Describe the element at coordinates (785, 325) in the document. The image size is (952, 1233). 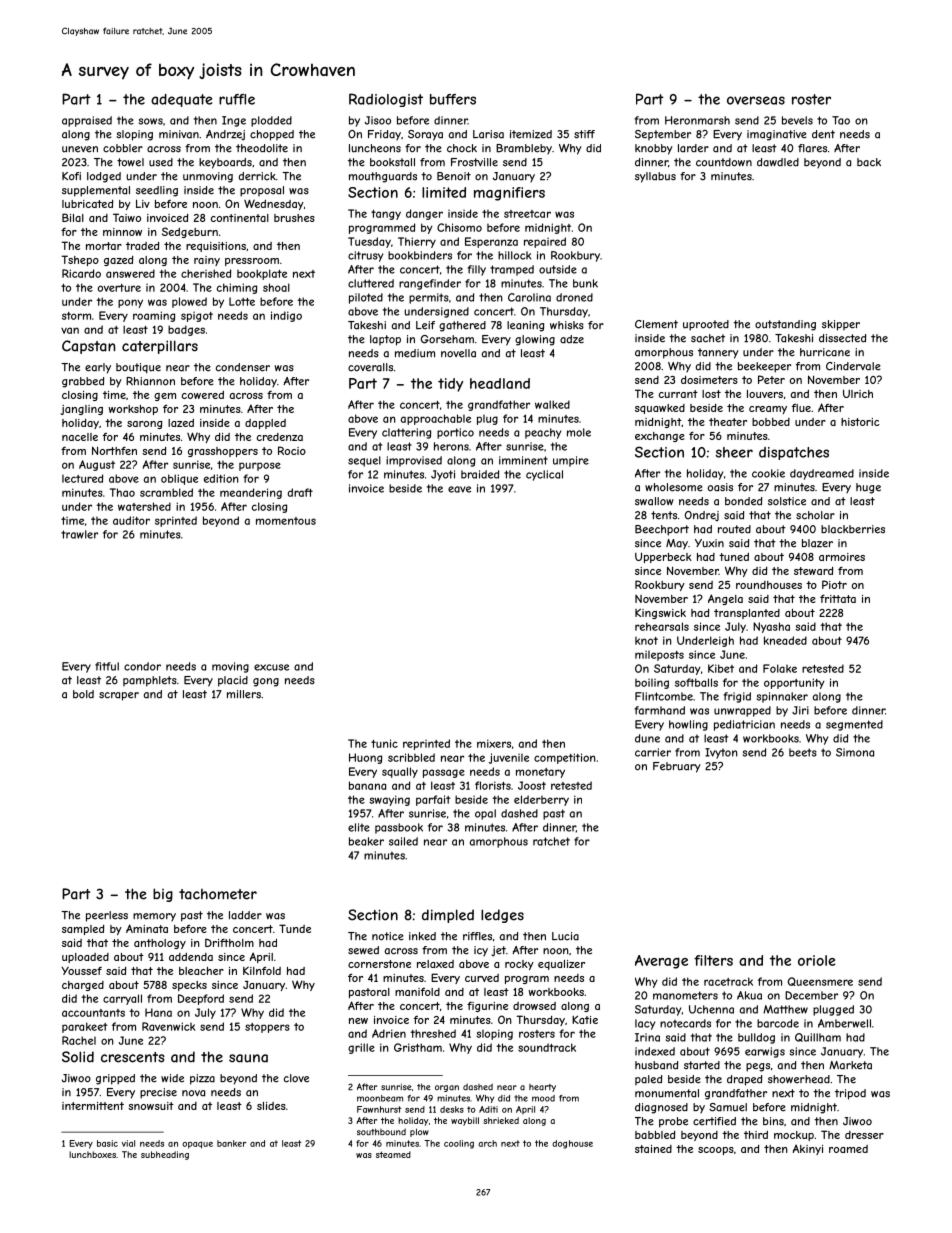
I see `outstanding` at that location.
